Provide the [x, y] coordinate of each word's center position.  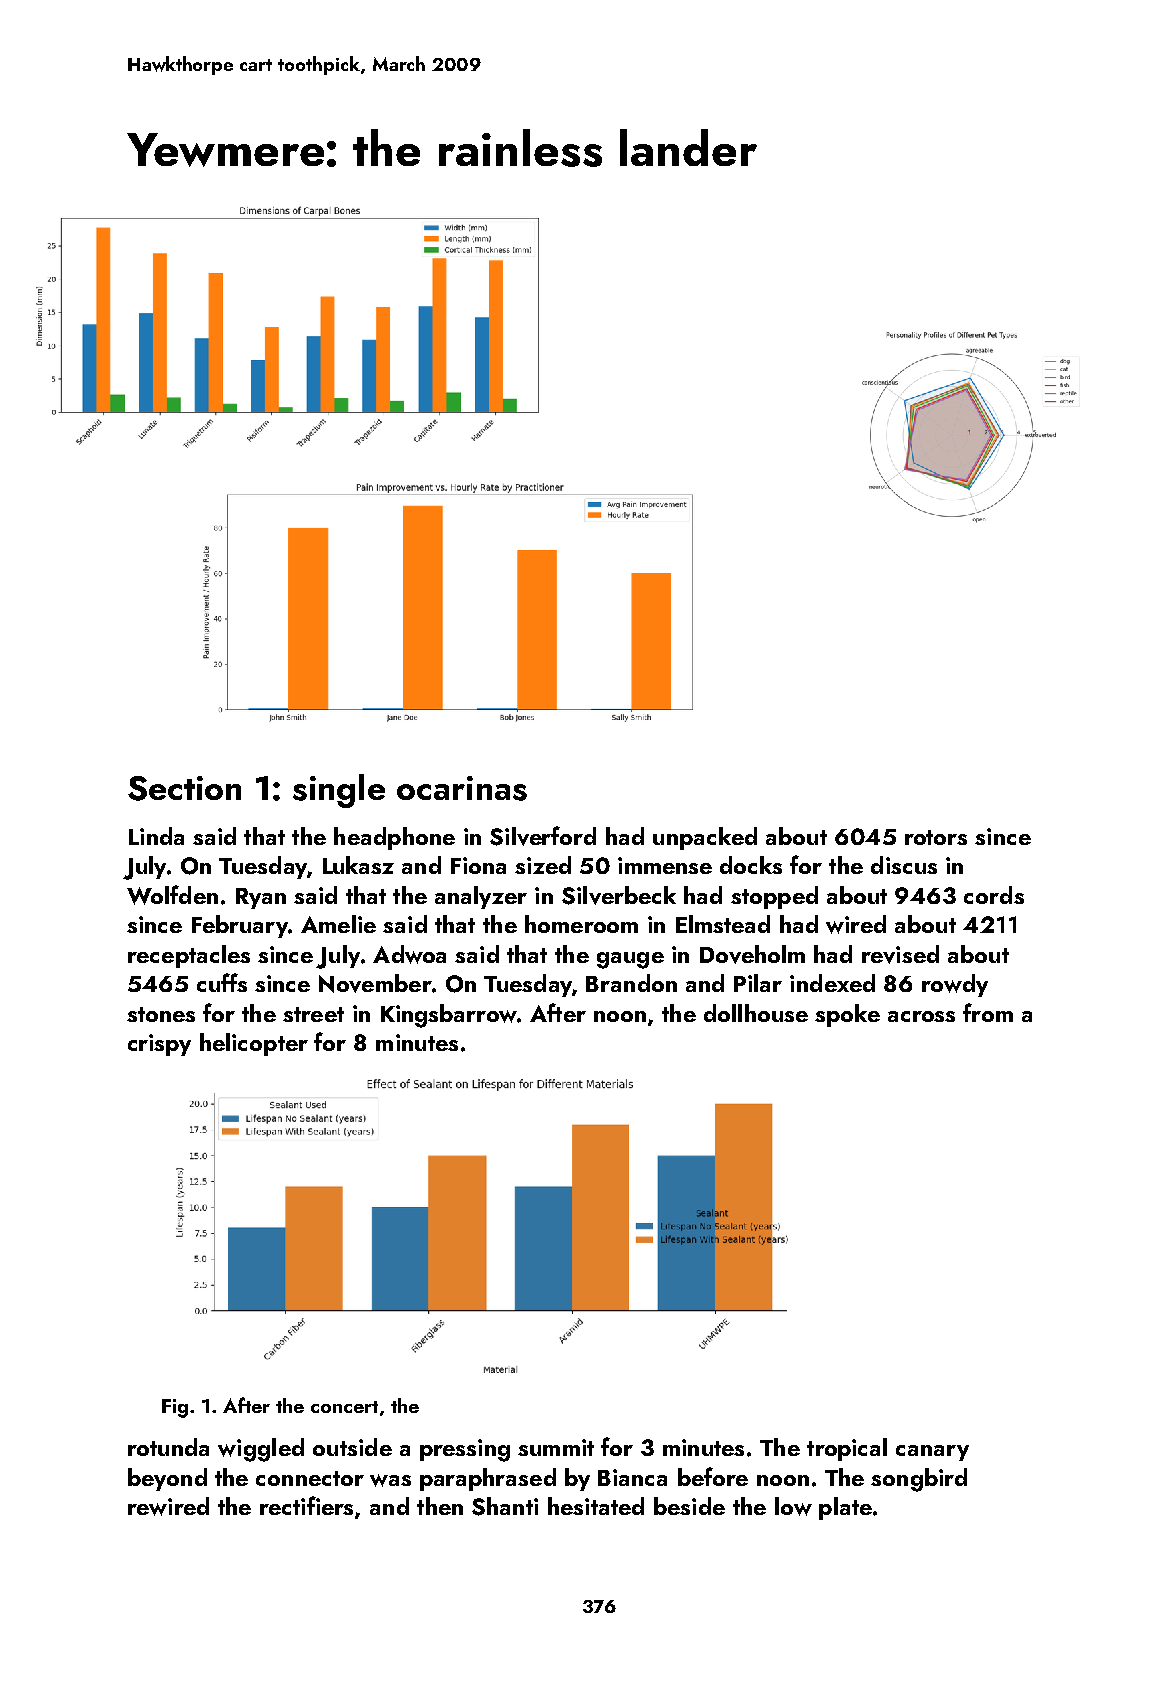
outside [352, 1447]
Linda [156, 836]
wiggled [261, 1450]
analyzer [481, 897]
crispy [159, 1045]
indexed [832, 983]
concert [344, 1407]
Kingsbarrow [449, 1016]
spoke [847, 1015]
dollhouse [756, 1013]
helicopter [254, 1044]
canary [932, 1453]
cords [994, 895]
